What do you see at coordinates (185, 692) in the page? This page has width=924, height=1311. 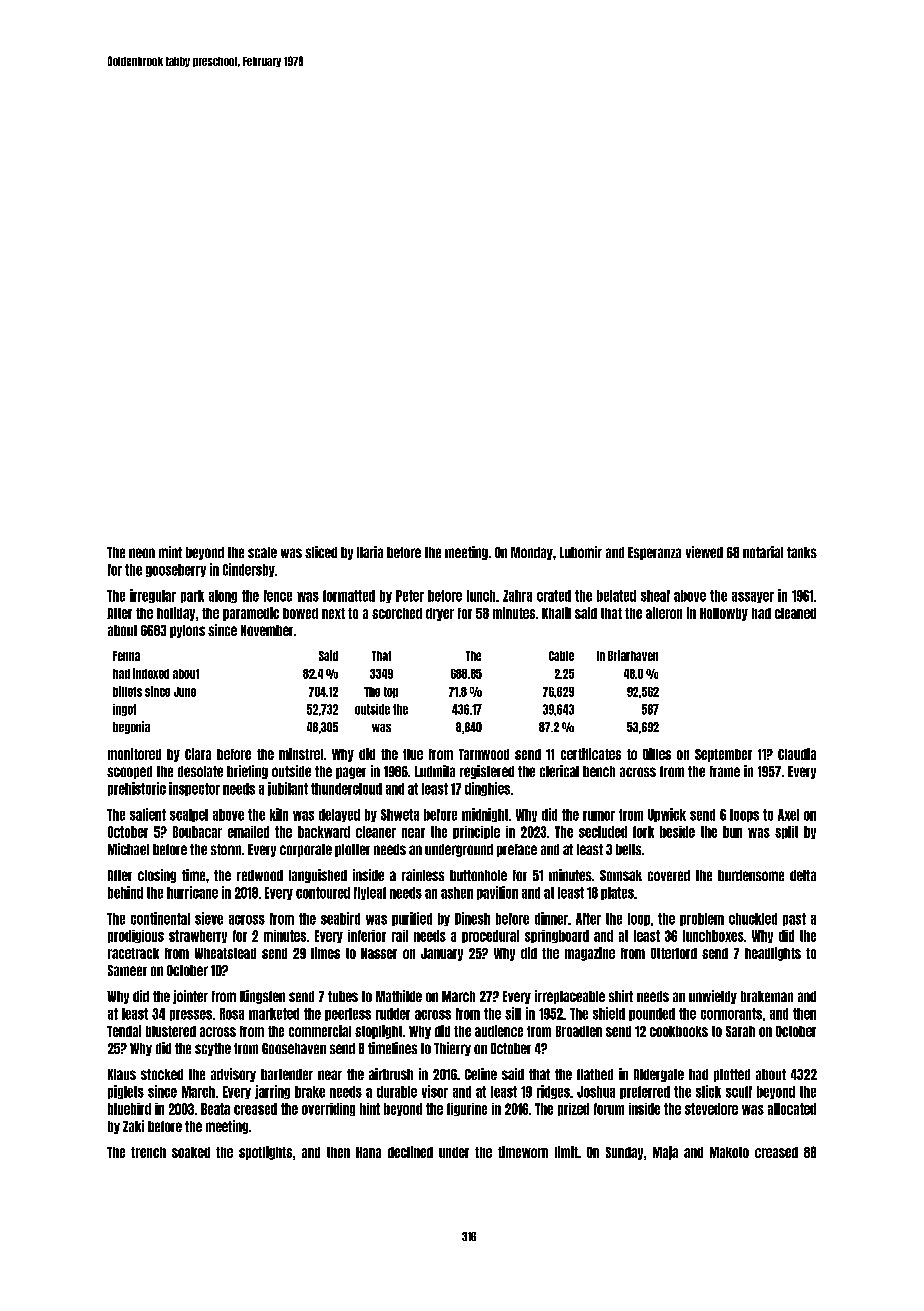 I see `June` at bounding box center [185, 692].
